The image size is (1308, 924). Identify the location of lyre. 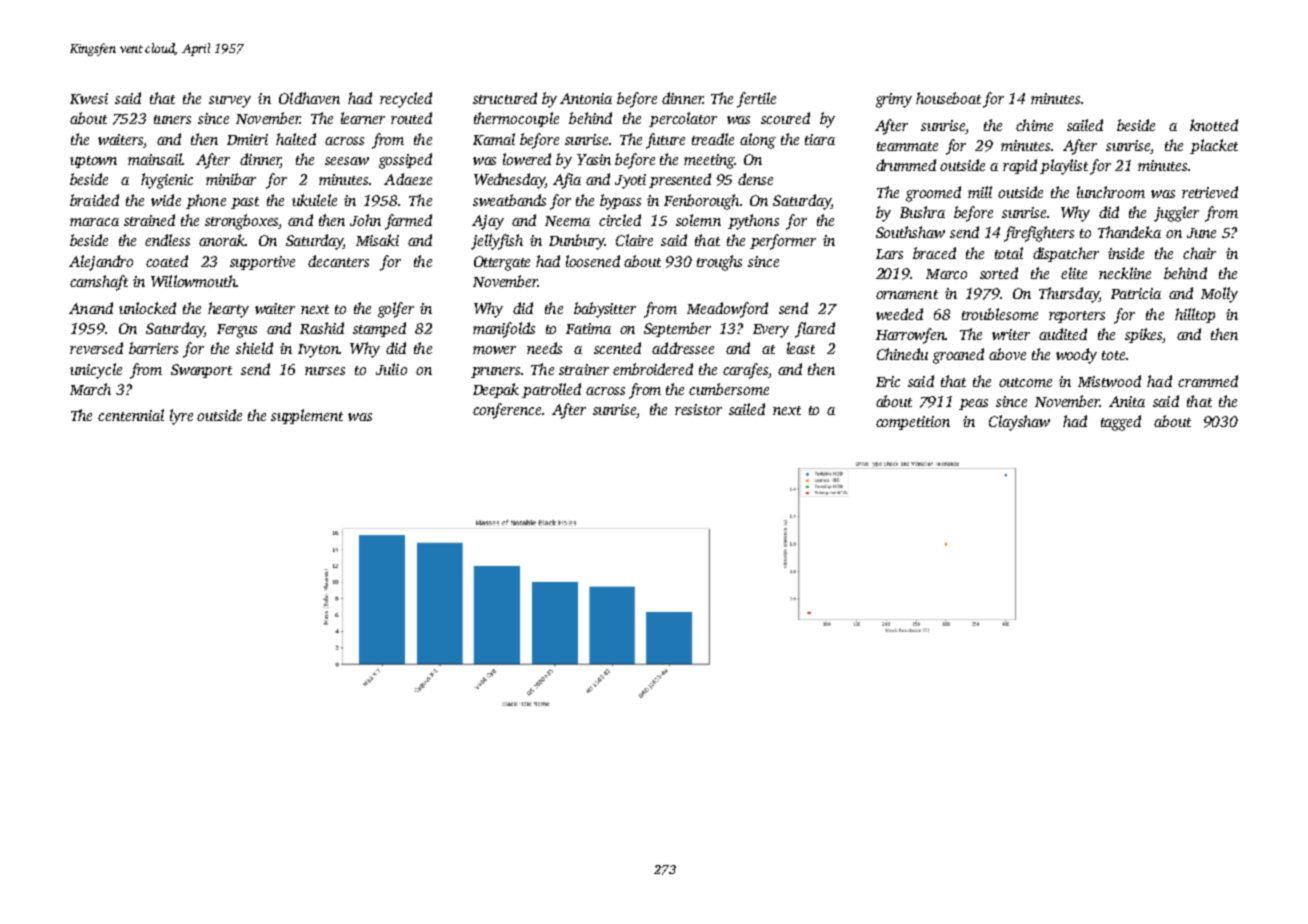
(181, 417).
